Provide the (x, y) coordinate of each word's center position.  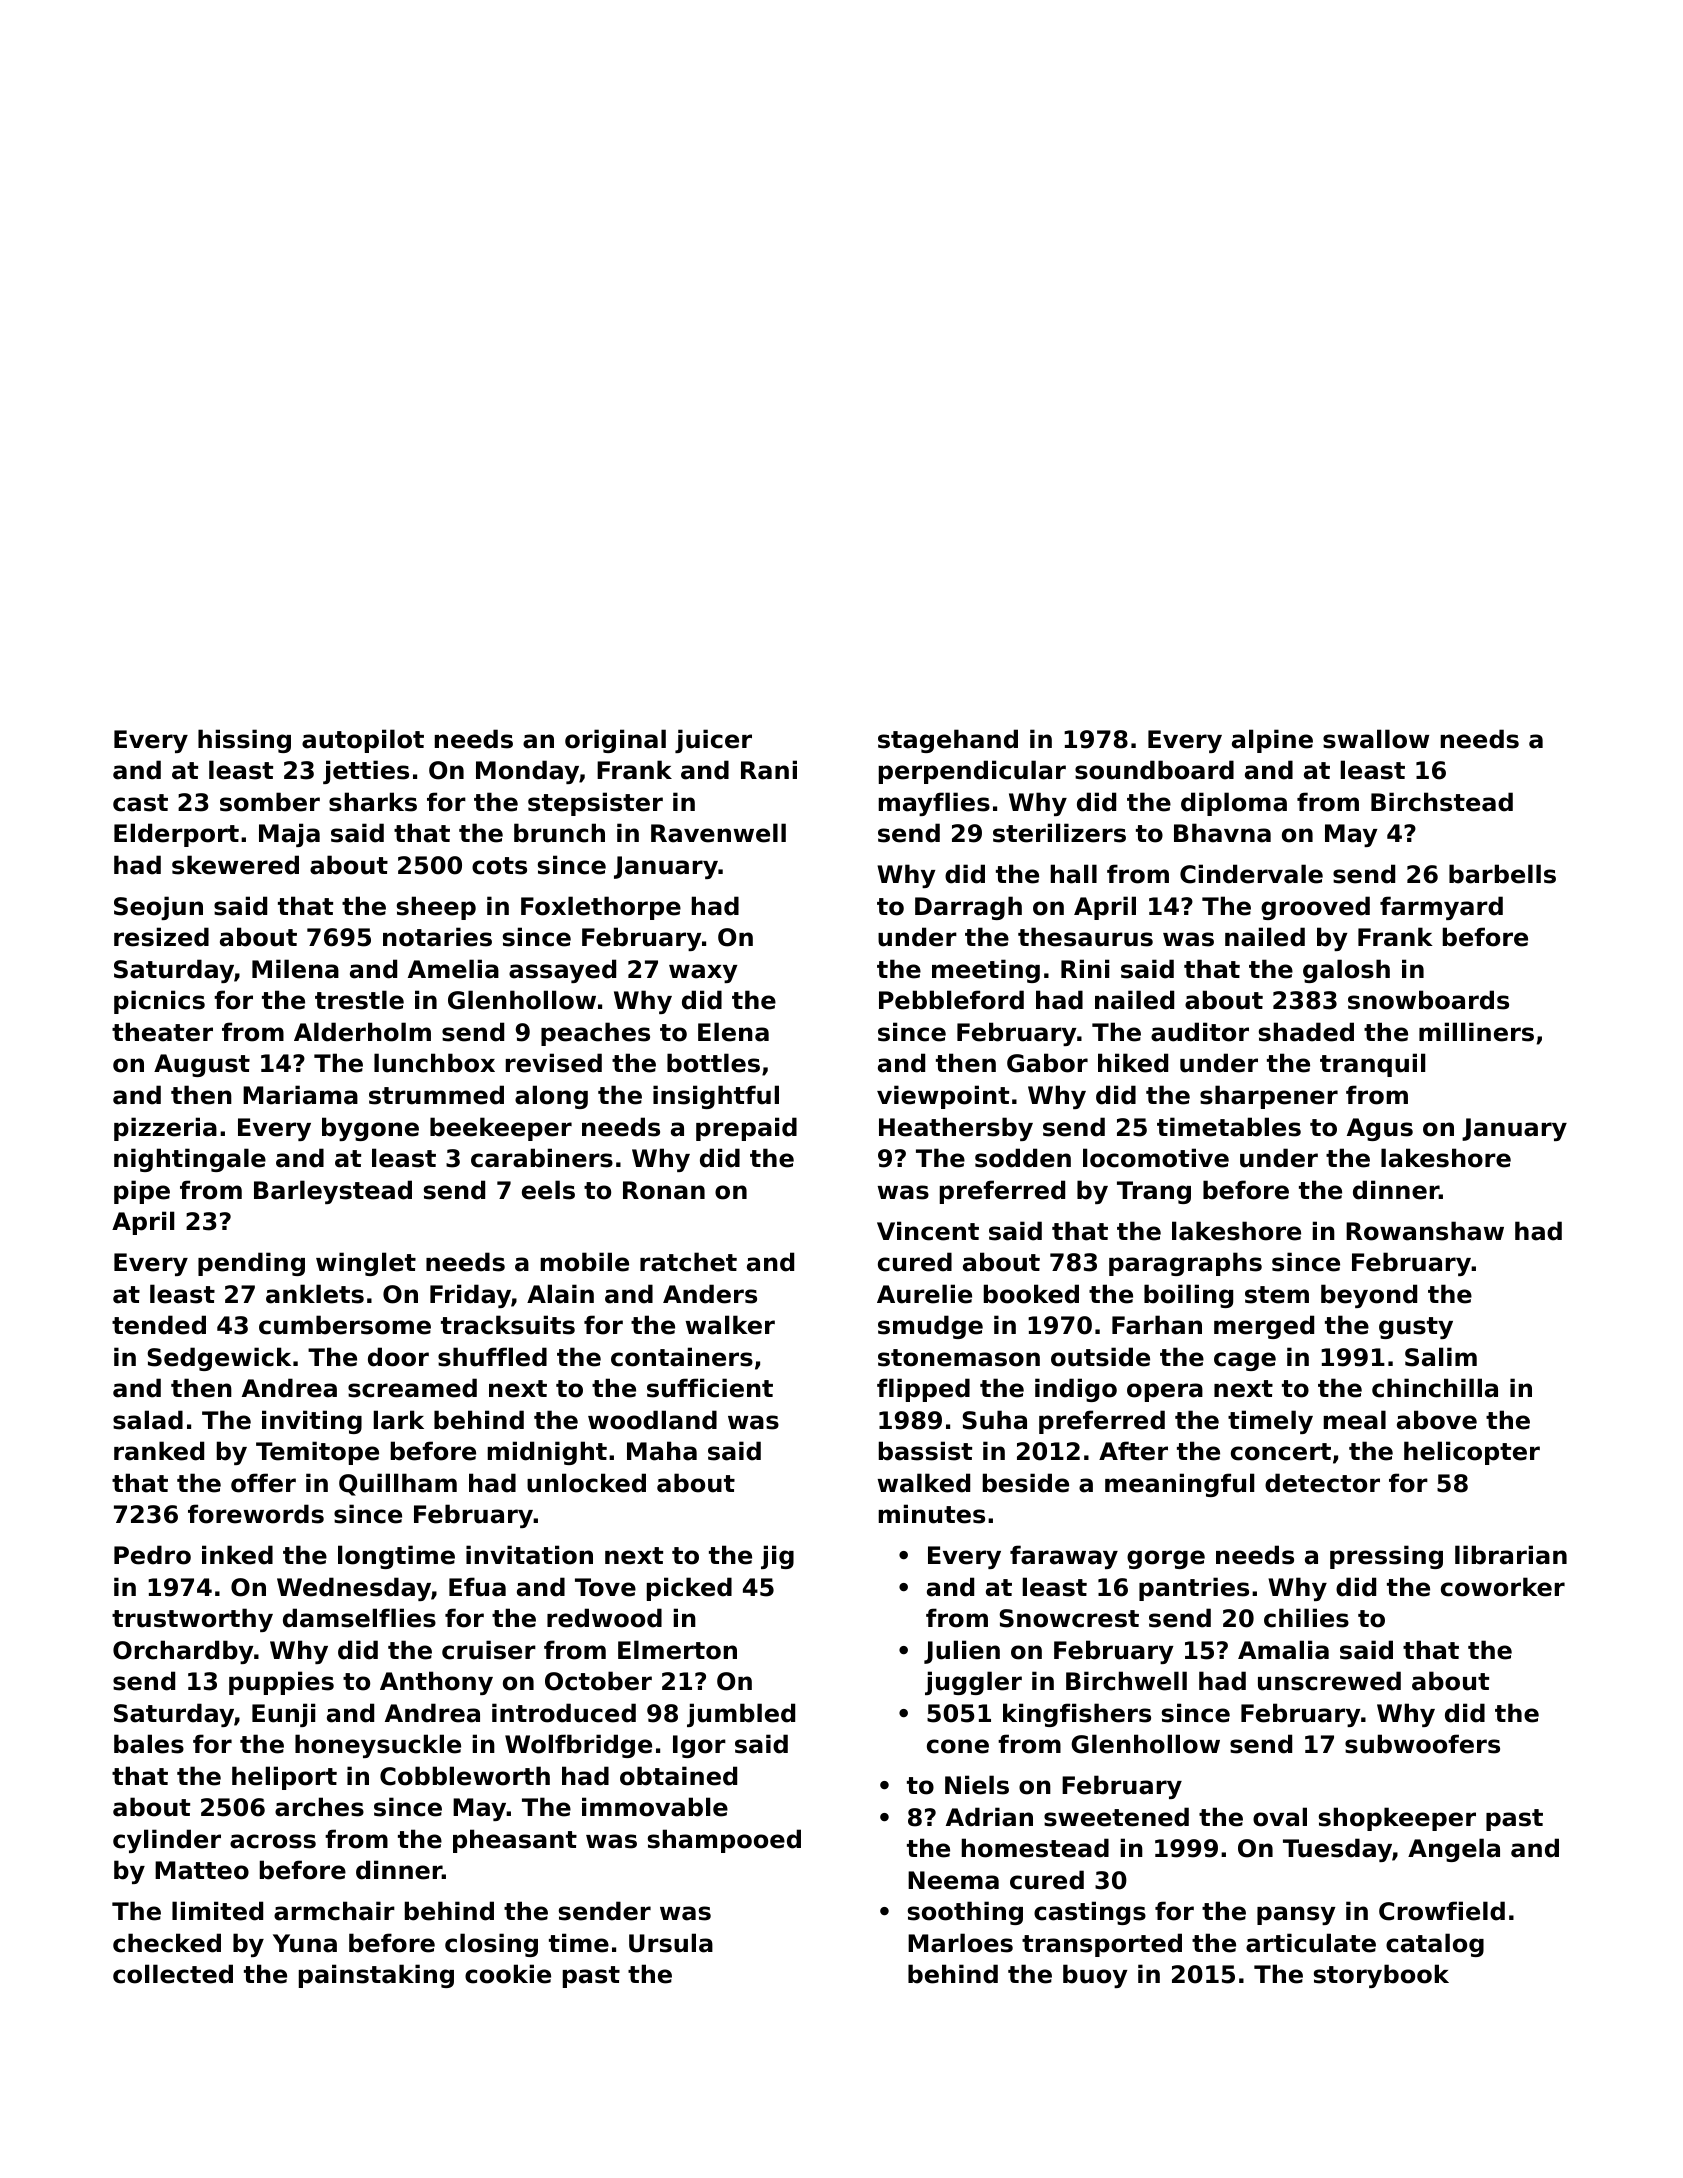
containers (682, 1357)
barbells (1502, 874)
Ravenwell (718, 833)
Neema (953, 1880)
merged (1264, 1327)
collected (173, 1974)
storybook (1381, 1976)
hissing (244, 741)
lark (399, 1420)
